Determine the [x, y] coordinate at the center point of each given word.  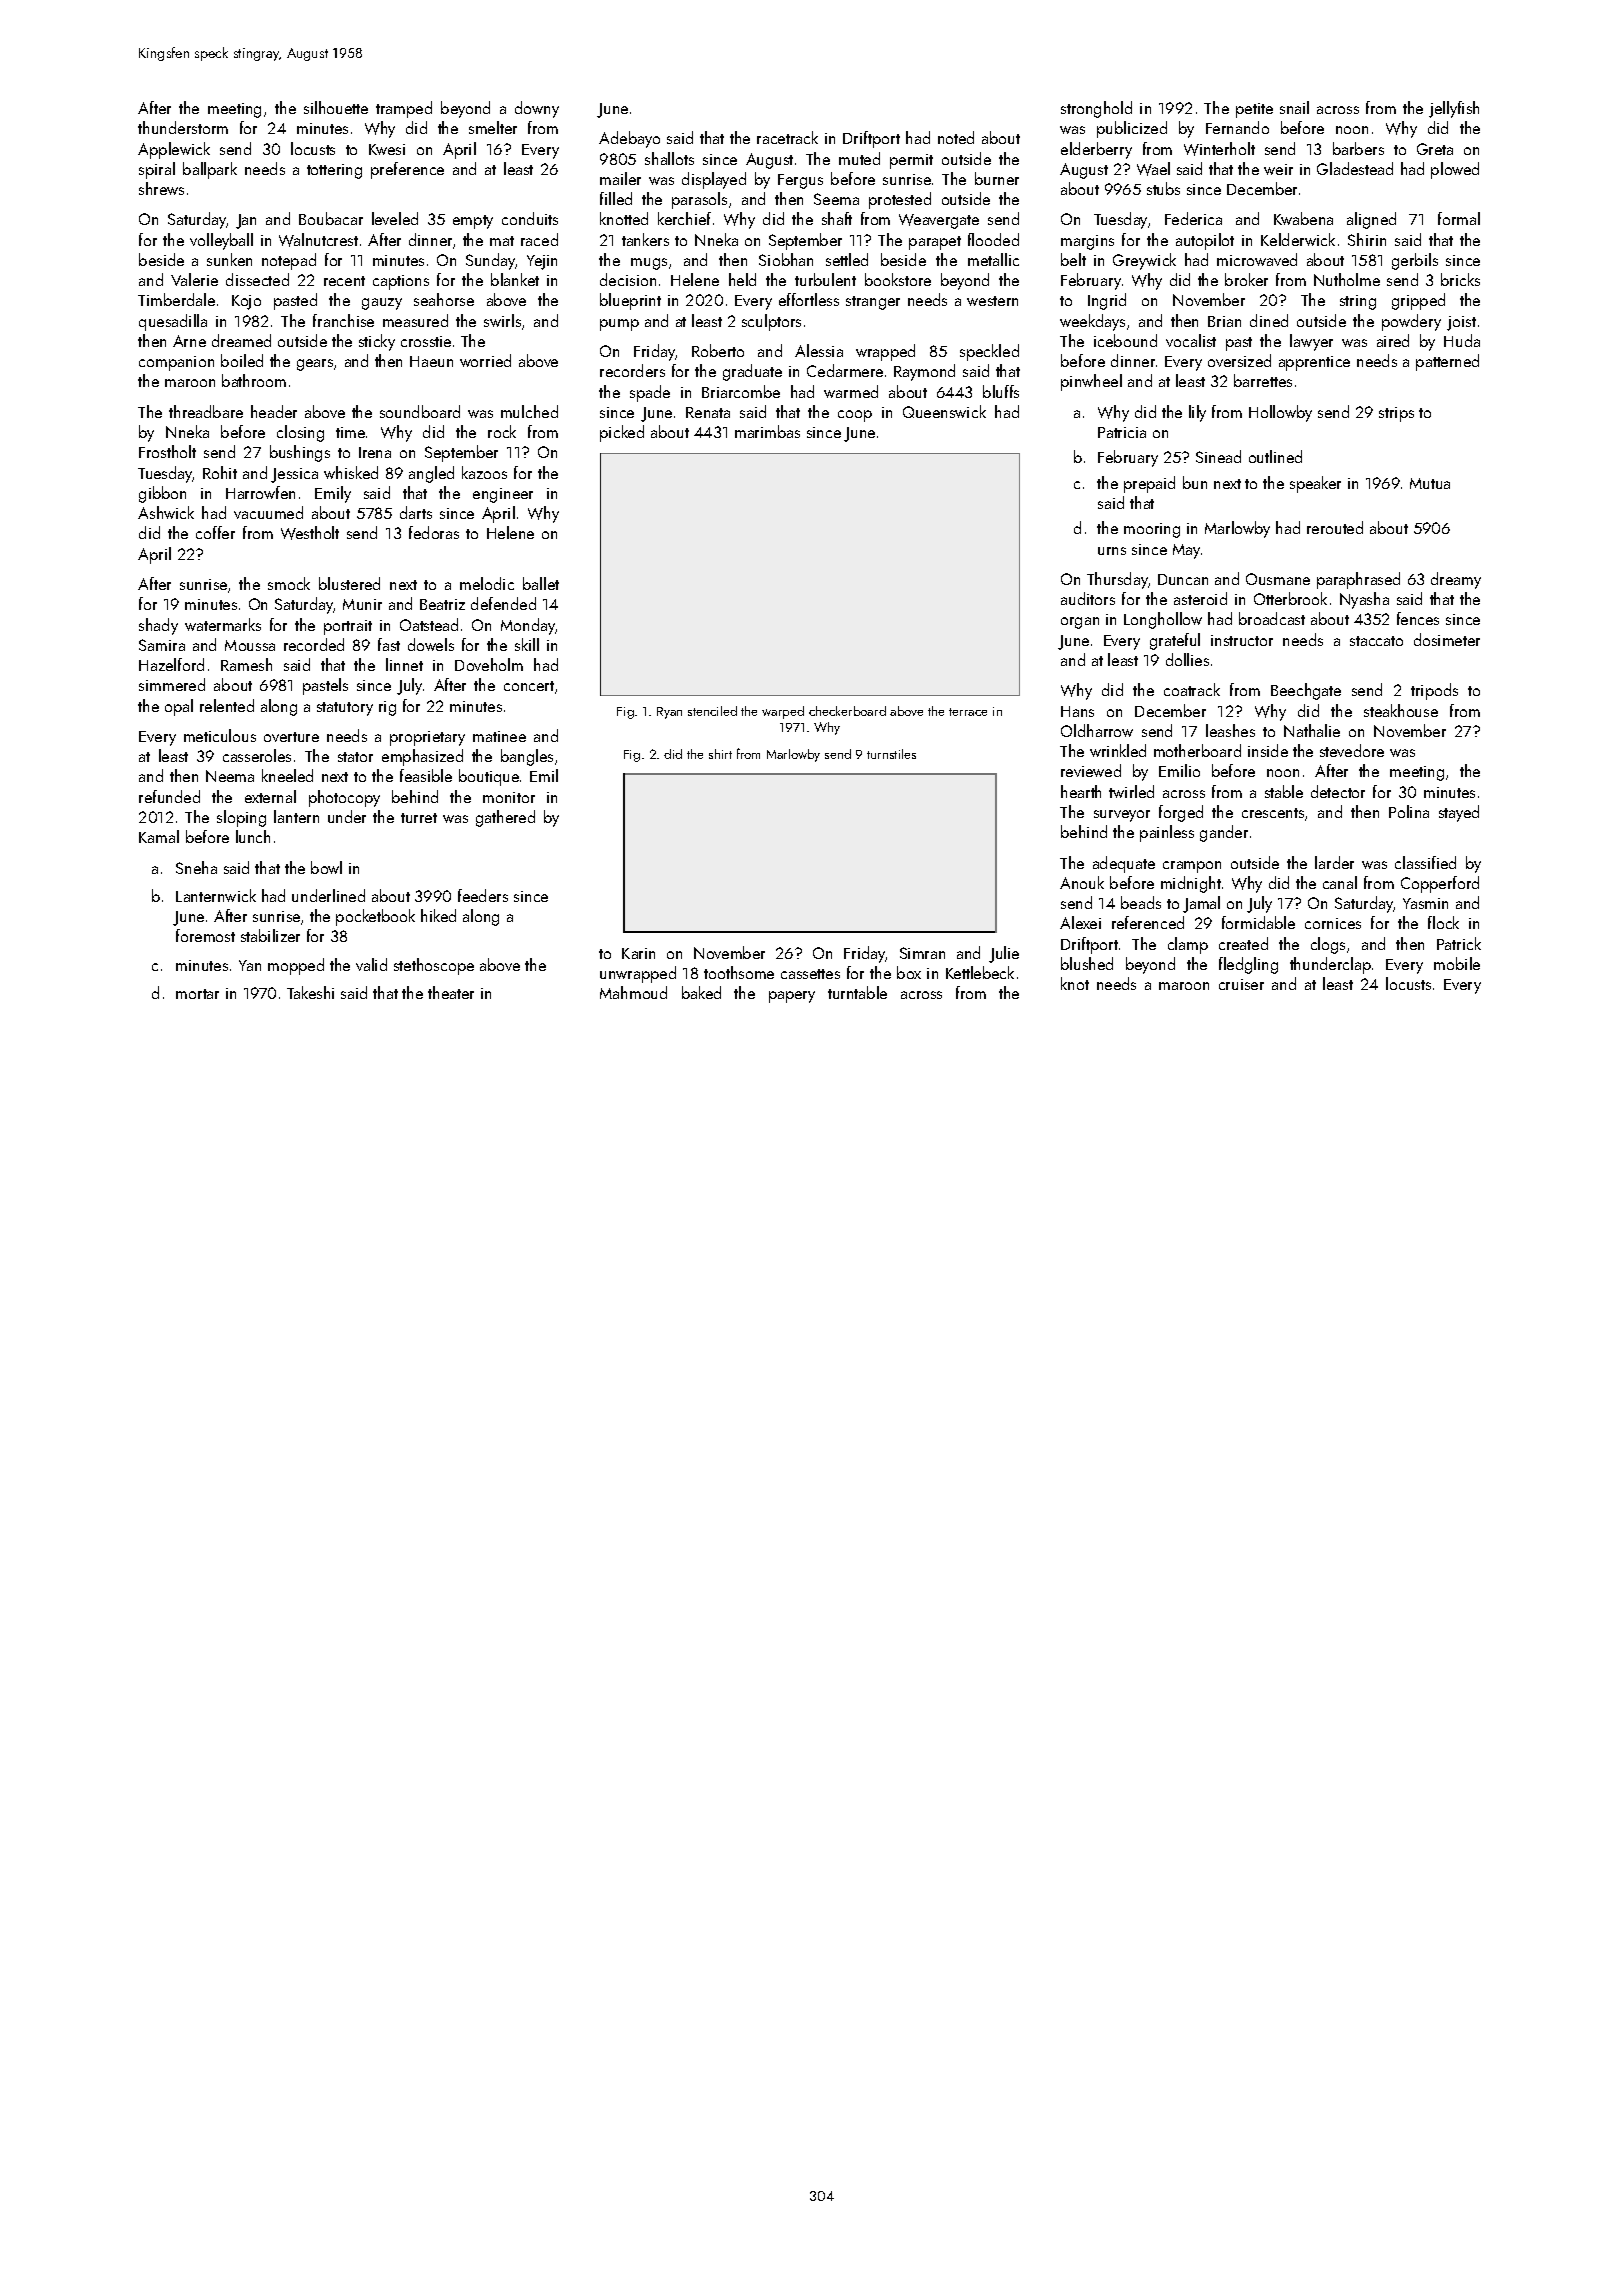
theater [451, 992]
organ [1080, 623]
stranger [873, 303]
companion [176, 363]
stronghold [1096, 109]
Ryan [669, 713]
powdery [1411, 322]
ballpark [210, 170]
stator [355, 757]
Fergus [800, 181]
